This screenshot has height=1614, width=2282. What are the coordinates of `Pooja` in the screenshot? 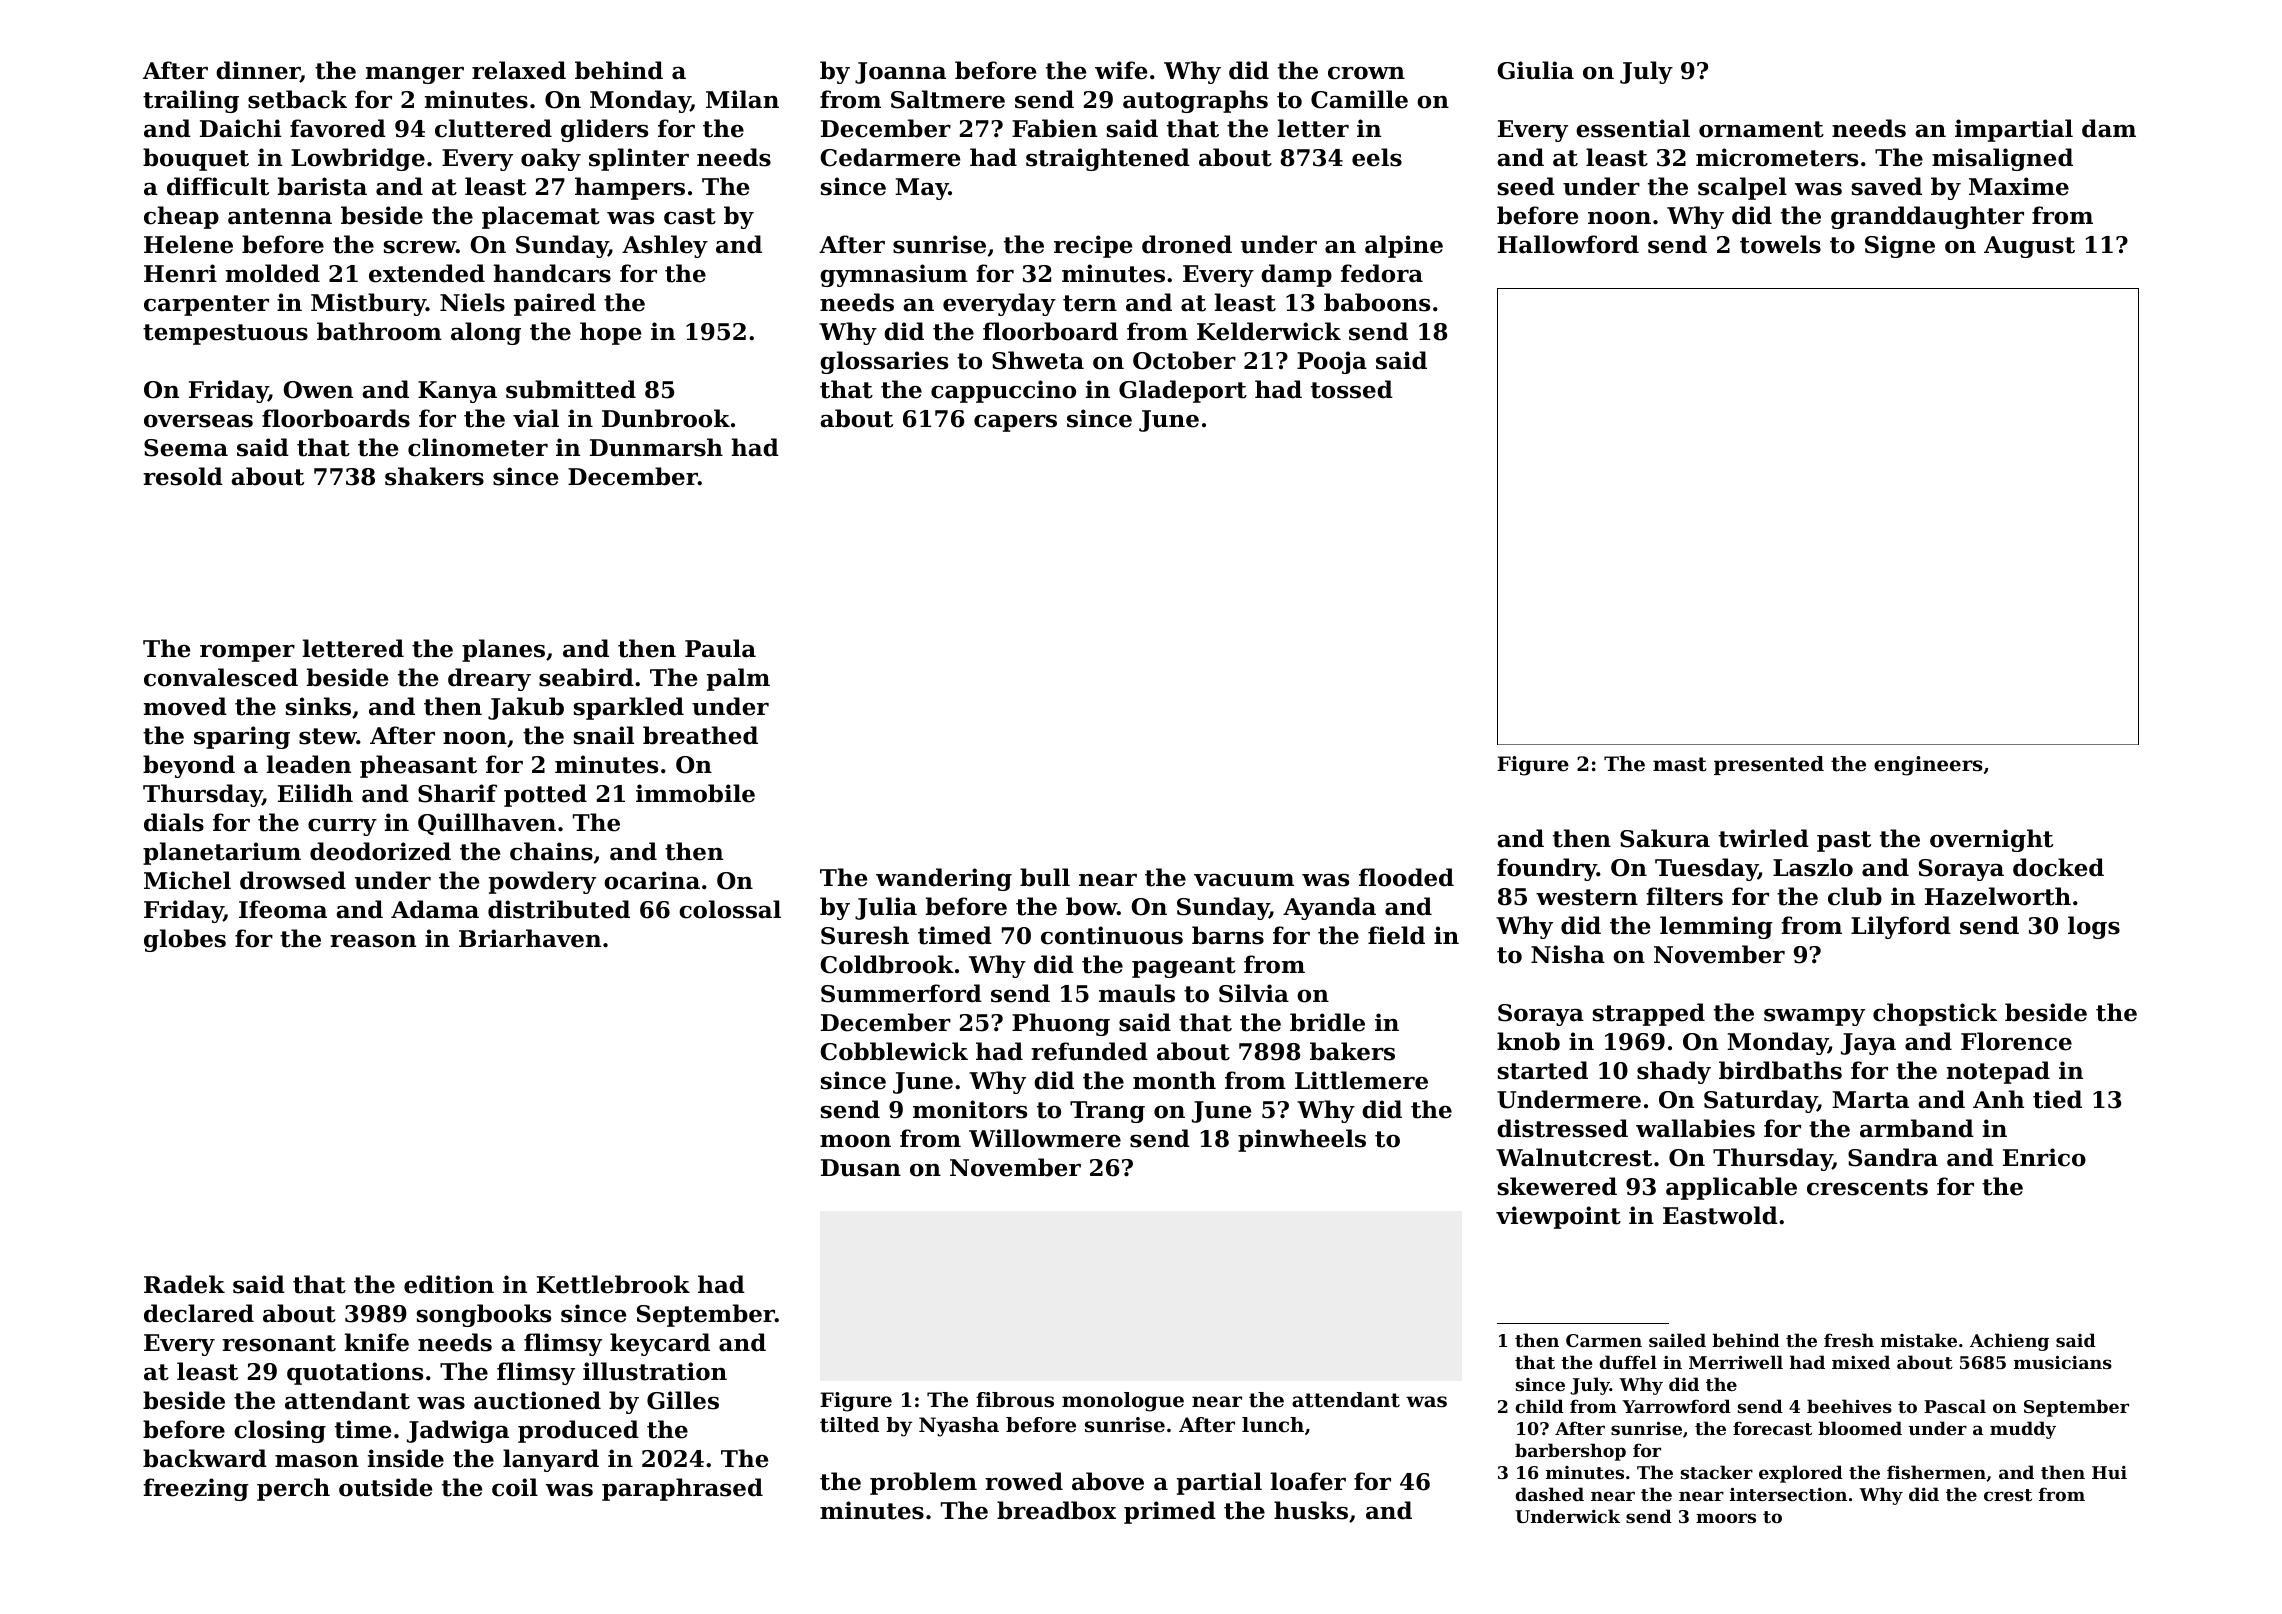 It's located at (1332, 362).
